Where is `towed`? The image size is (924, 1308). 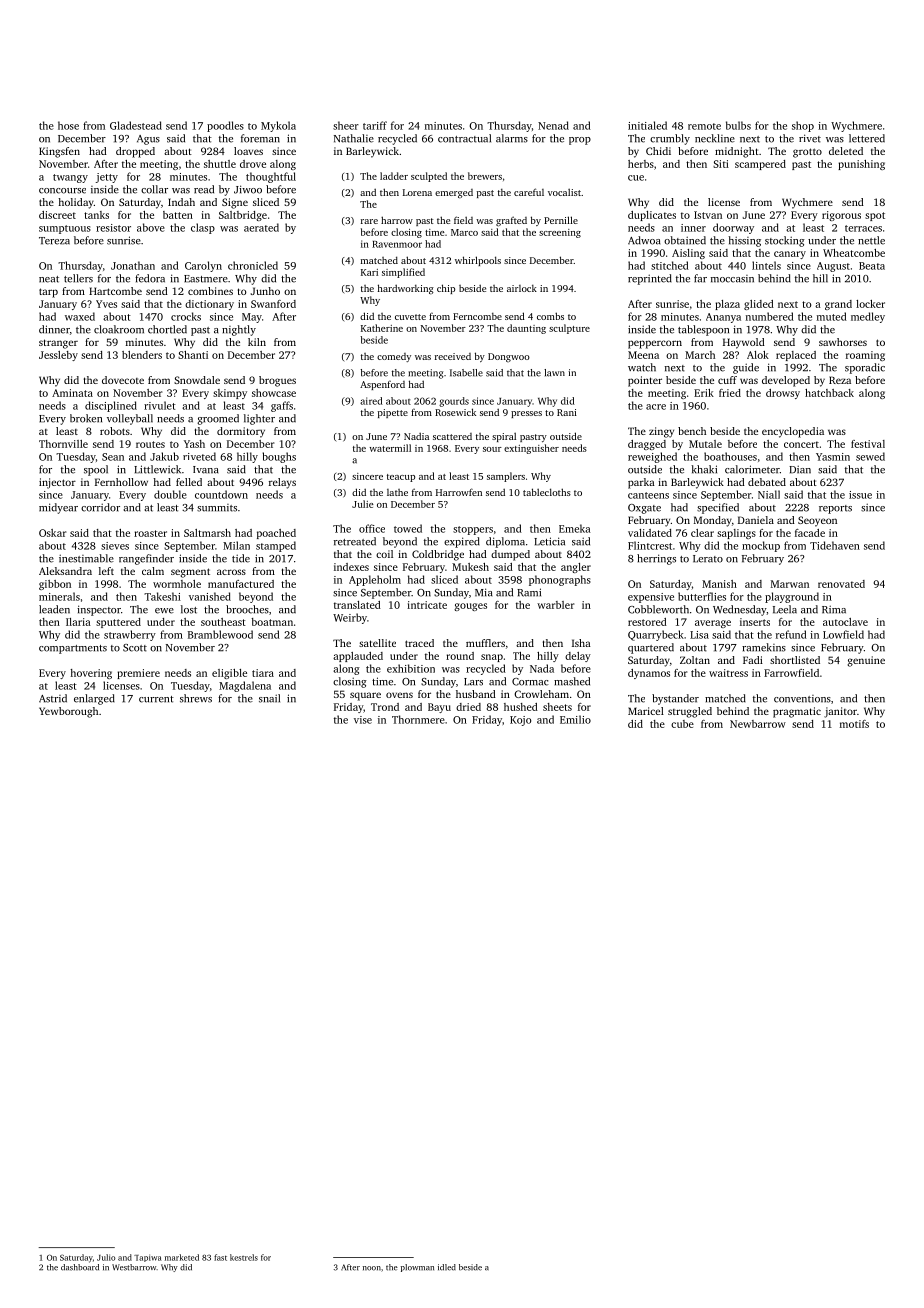
towed is located at coordinates (408, 528).
